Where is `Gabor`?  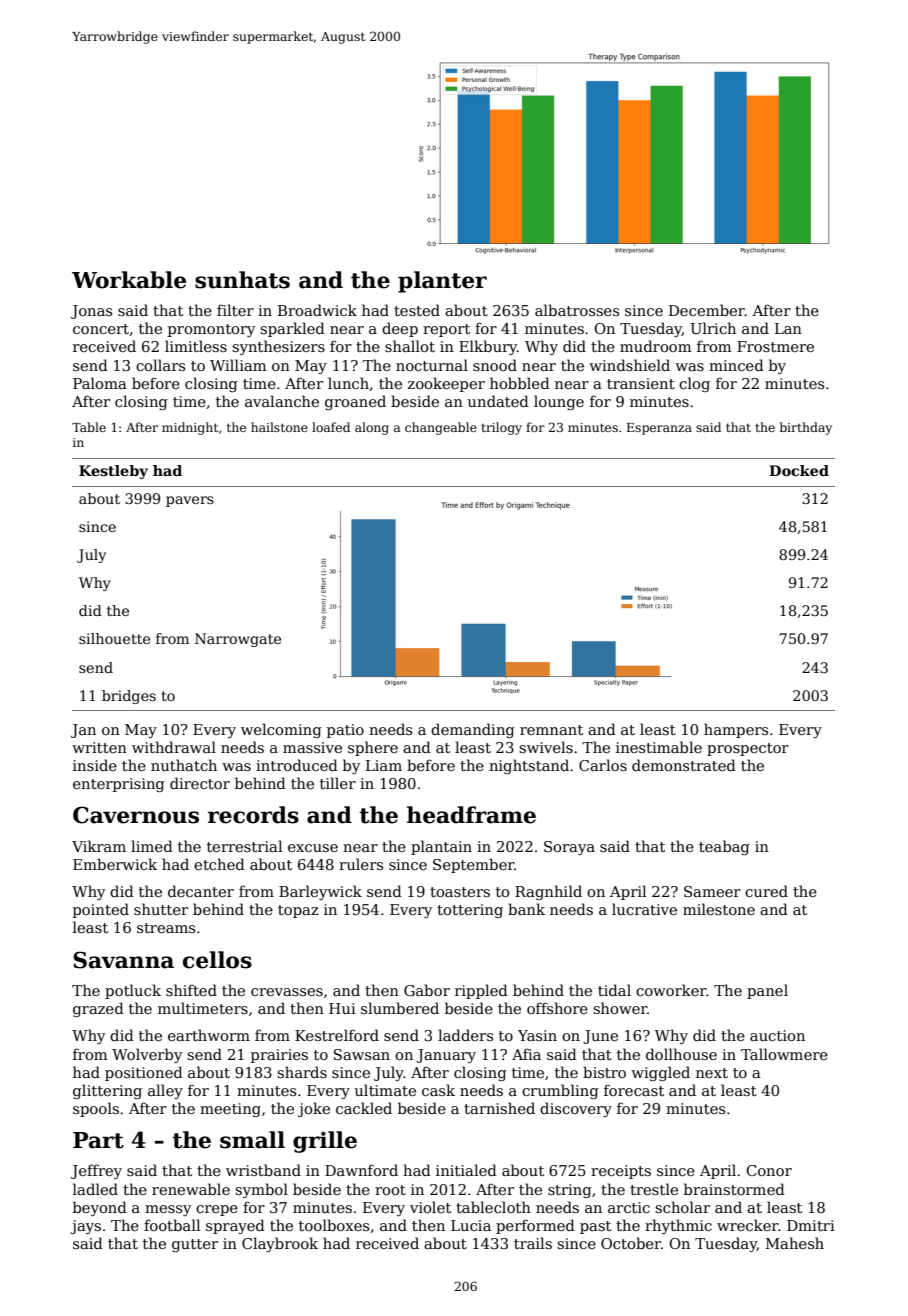 Gabor is located at coordinates (427, 990).
